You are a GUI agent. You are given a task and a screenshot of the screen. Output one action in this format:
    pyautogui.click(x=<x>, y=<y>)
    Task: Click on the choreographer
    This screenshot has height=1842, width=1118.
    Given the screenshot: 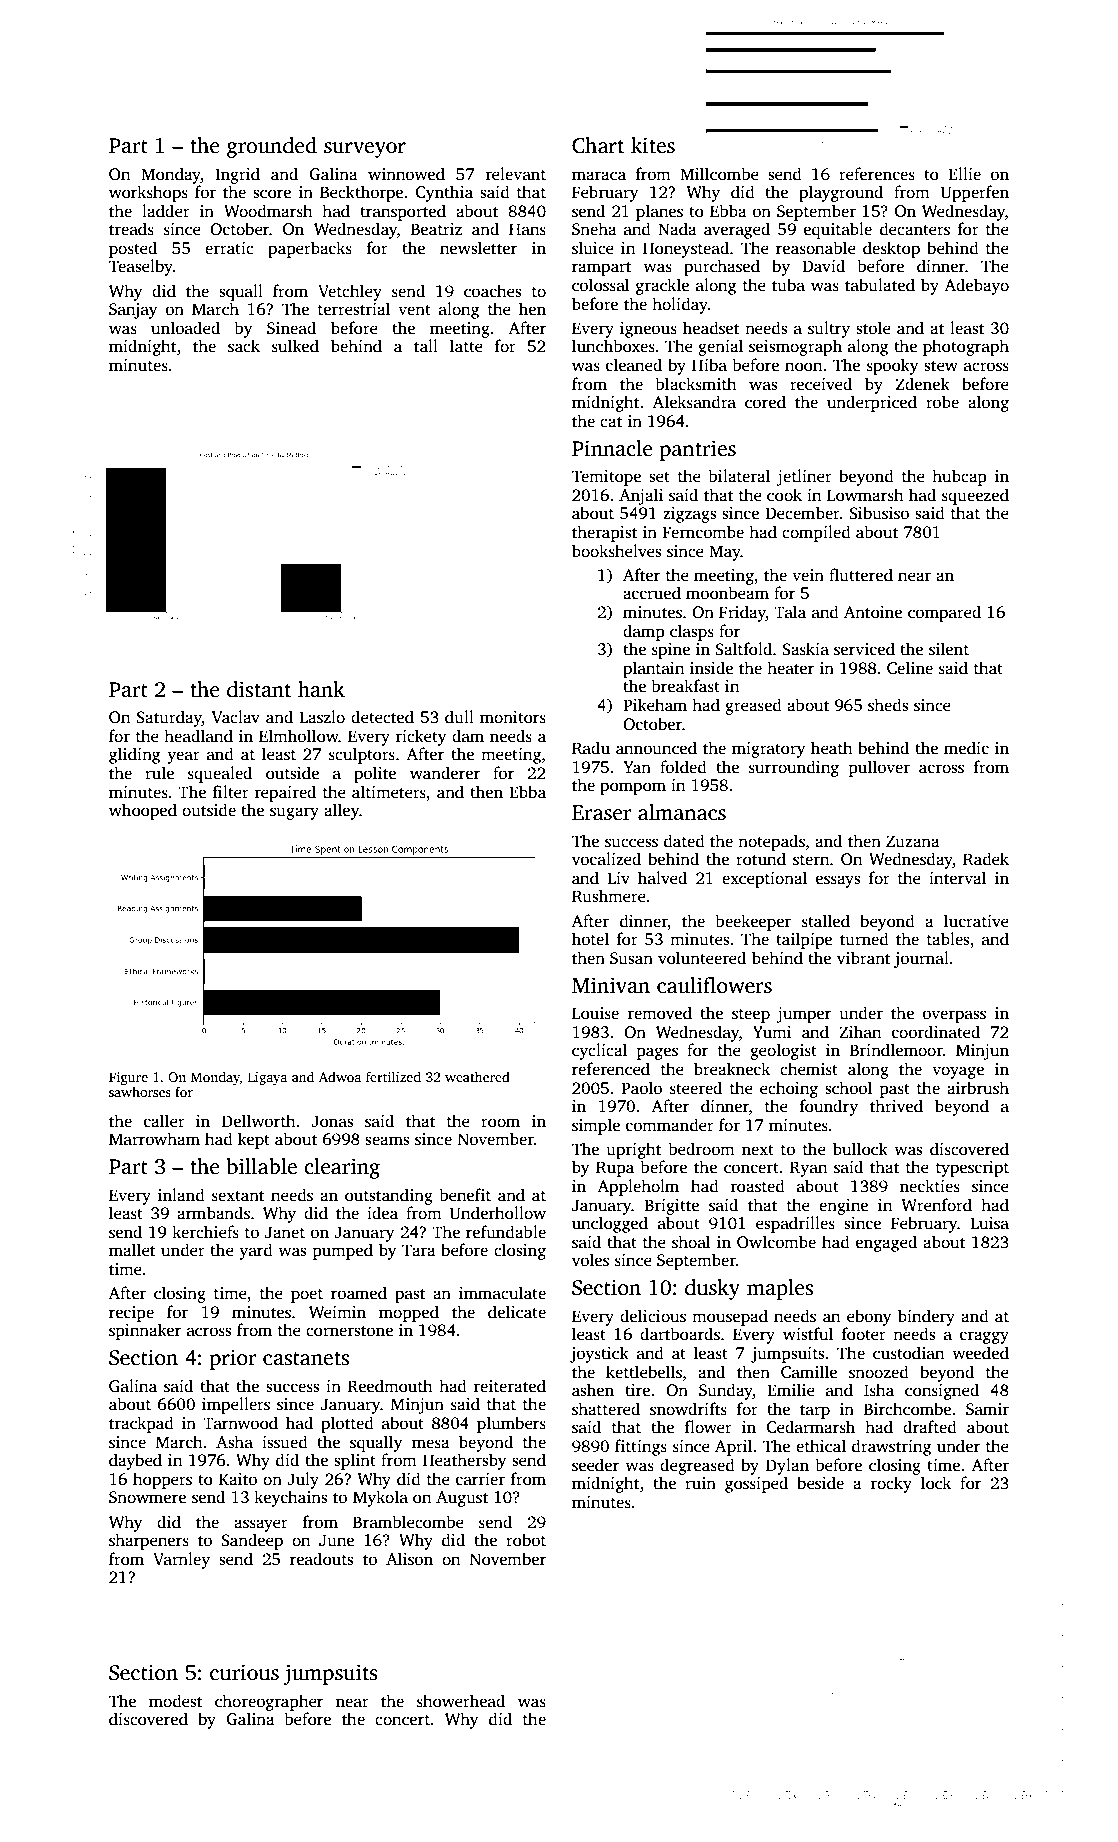 What is the action you would take?
    pyautogui.click(x=269, y=1702)
